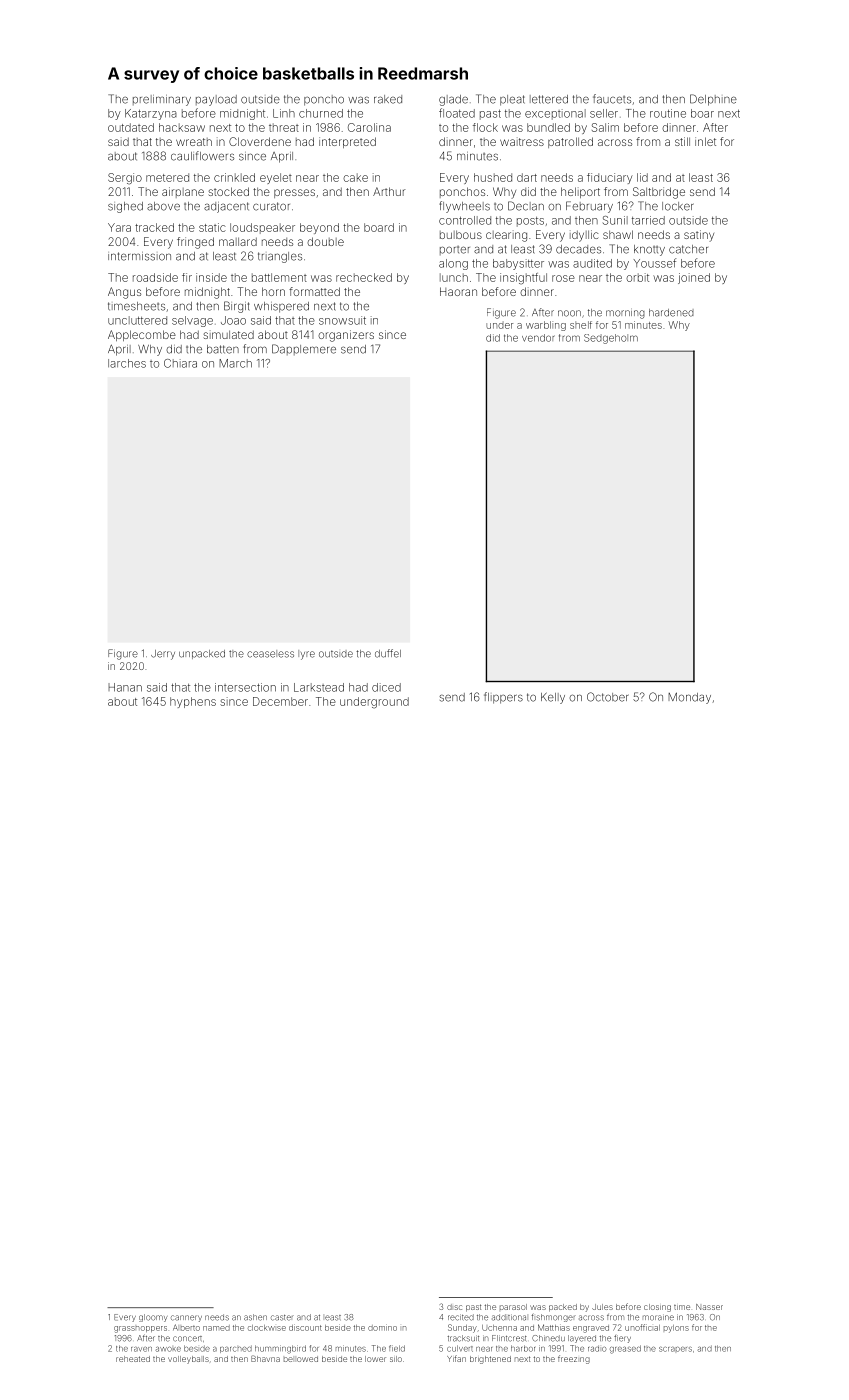  What do you see at coordinates (611, 339) in the document?
I see `Sedgeholm` at bounding box center [611, 339].
